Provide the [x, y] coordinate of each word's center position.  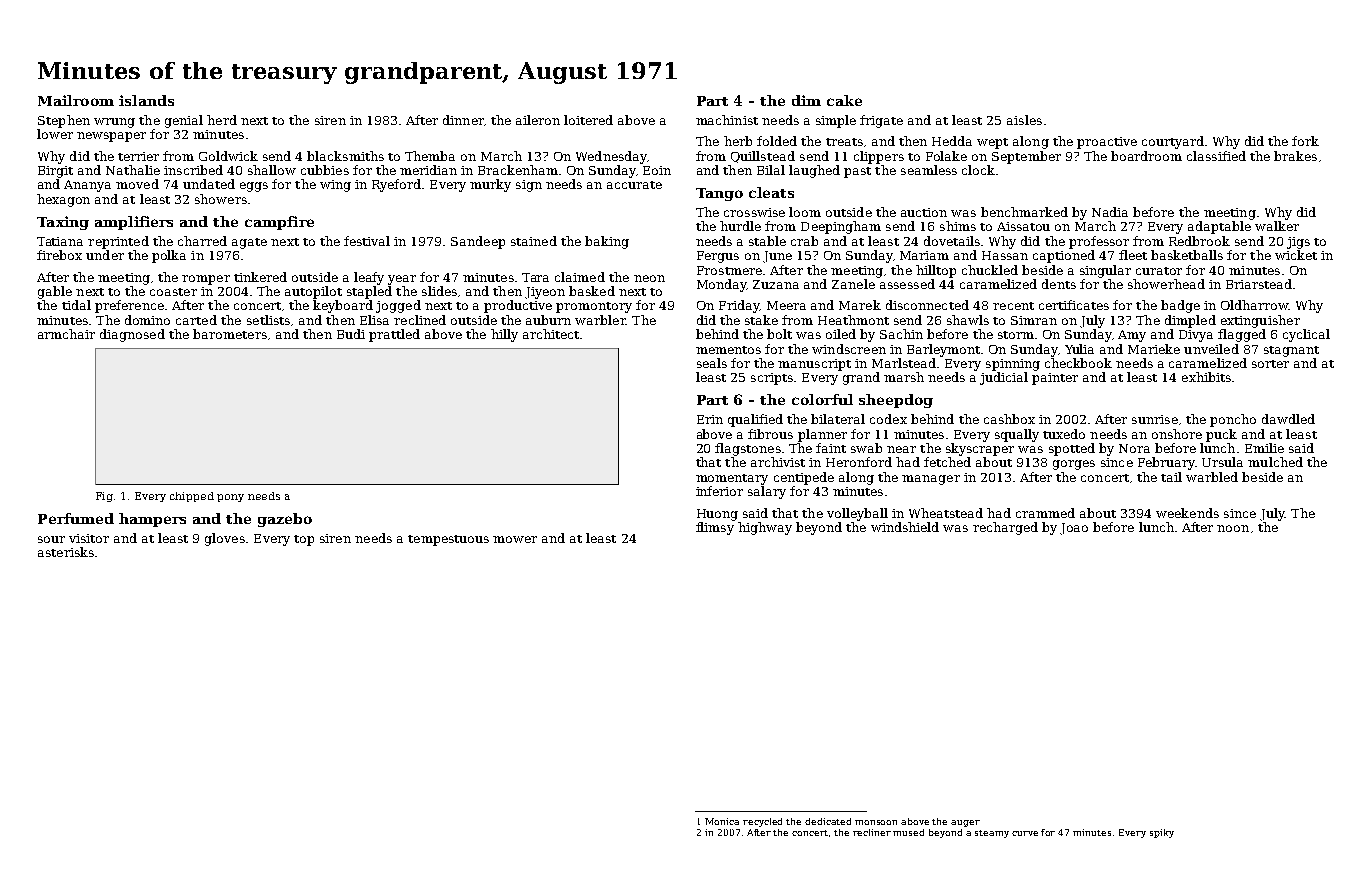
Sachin [901, 334]
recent [1013, 306]
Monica [722, 821]
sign [529, 186]
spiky [1162, 833]
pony [230, 498]
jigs [1298, 243]
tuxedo [1064, 434]
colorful [822, 399]
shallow [272, 170]
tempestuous [448, 540]
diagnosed [132, 335]
